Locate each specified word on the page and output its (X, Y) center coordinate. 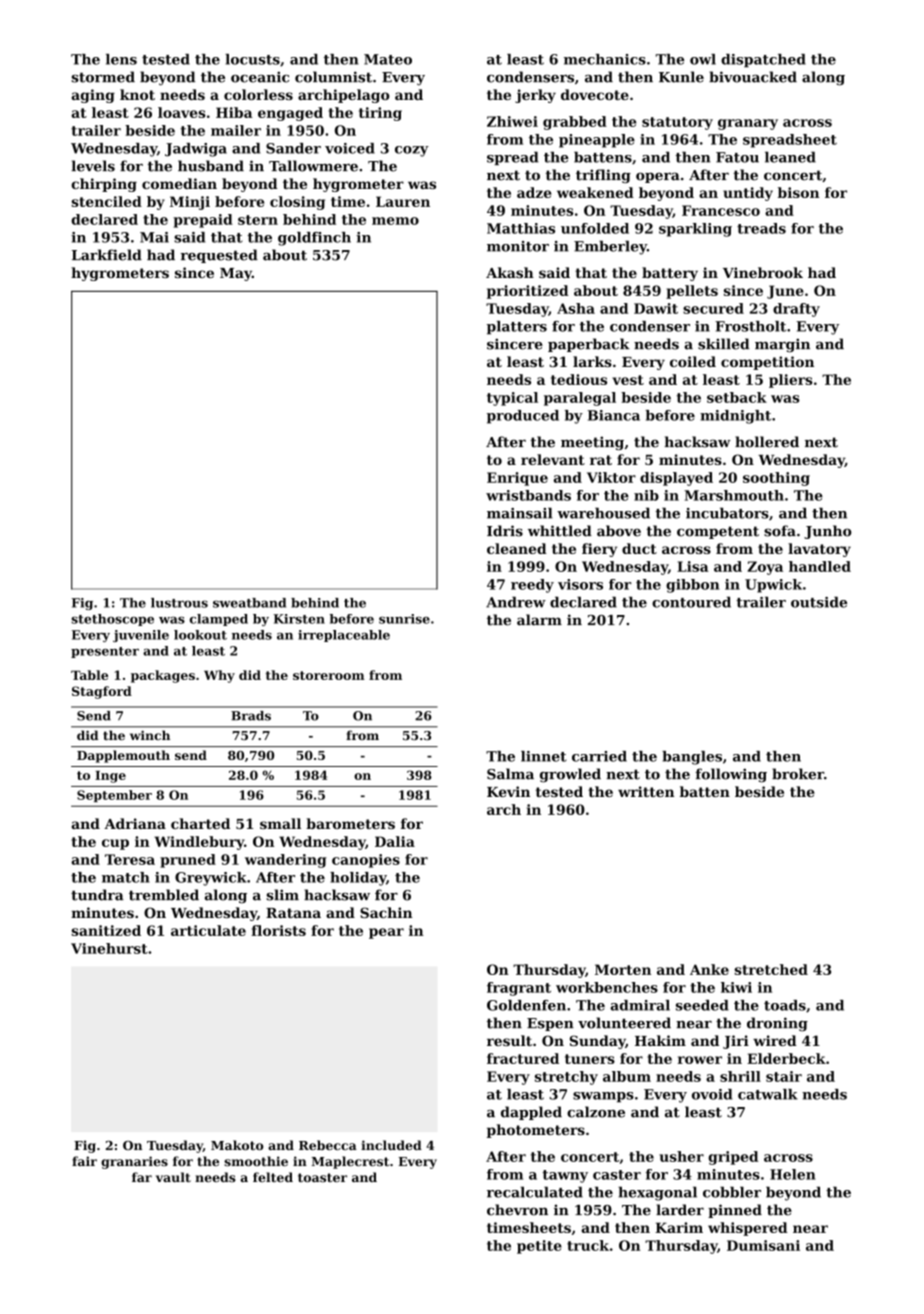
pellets (692, 292)
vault (173, 1177)
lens (121, 59)
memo (395, 221)
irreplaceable (344, 636)
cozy (412, 151)
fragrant (519, 989)
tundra (97, 895)
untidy (748, 194)
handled (820, 566)
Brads (251, 716)
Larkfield (107, 255)
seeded (702, 1005)
